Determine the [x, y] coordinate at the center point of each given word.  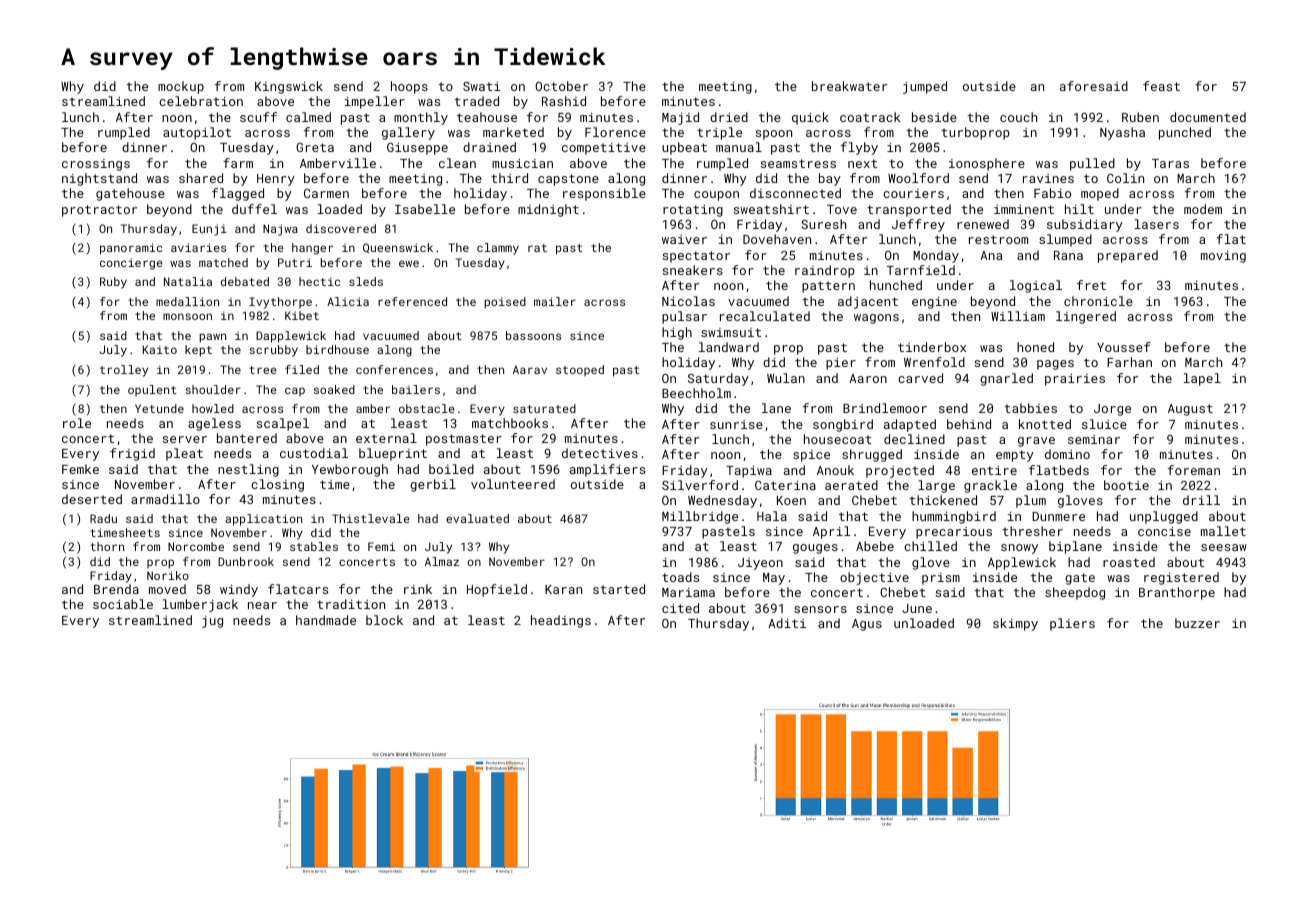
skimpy [1015, 624]
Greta [315, 147]
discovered [341, 228]
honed [1035, 347]
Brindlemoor [885, 408]
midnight [548, 210]
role [77, 423]
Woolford [918, 178]
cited [680, 608]
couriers [913, 193]
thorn [107, 546]
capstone [568, 180]
